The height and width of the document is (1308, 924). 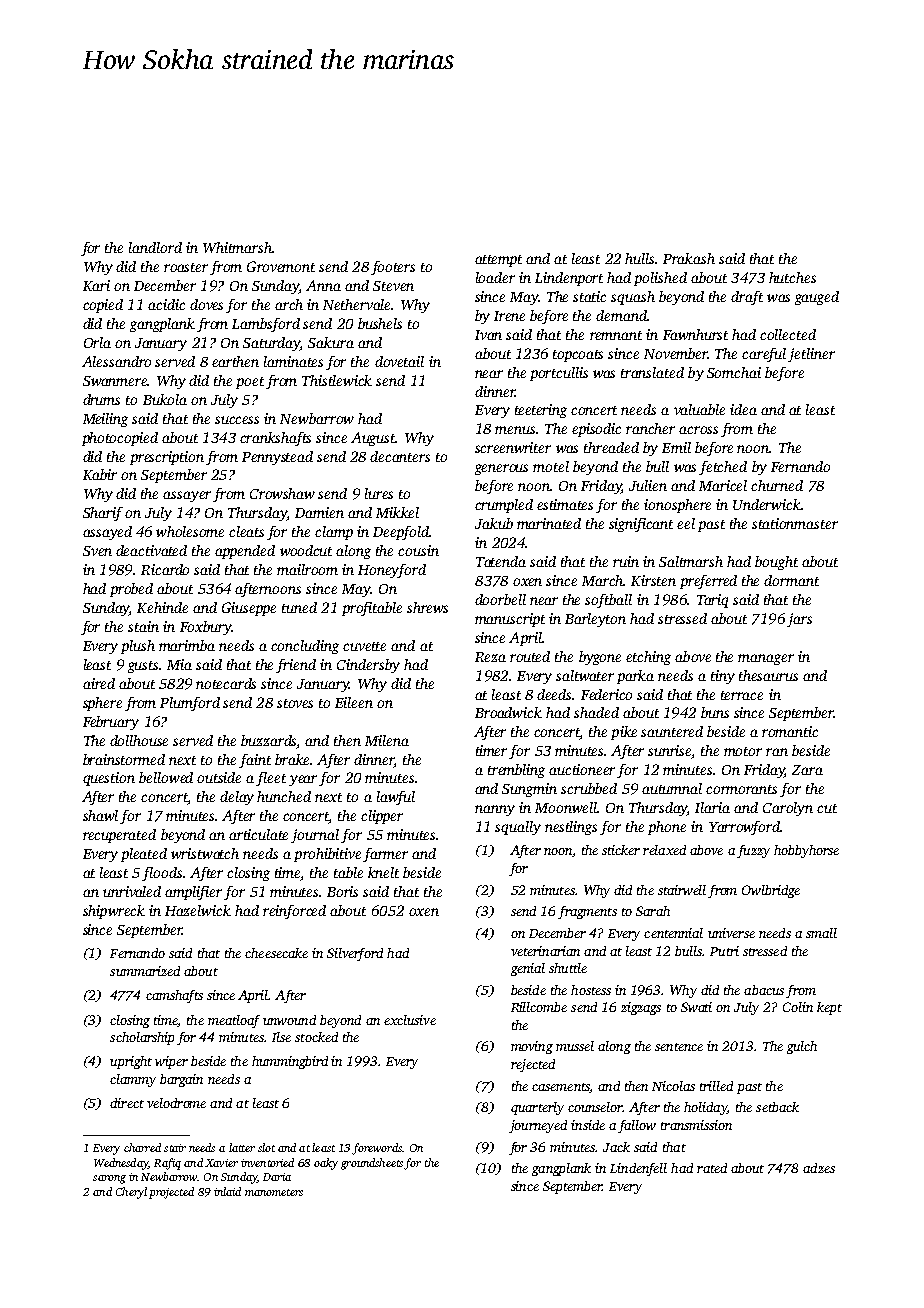 What do you see at coordinates (608, 601) in the document?
I see `softball` at bounding box center [608, 601].
